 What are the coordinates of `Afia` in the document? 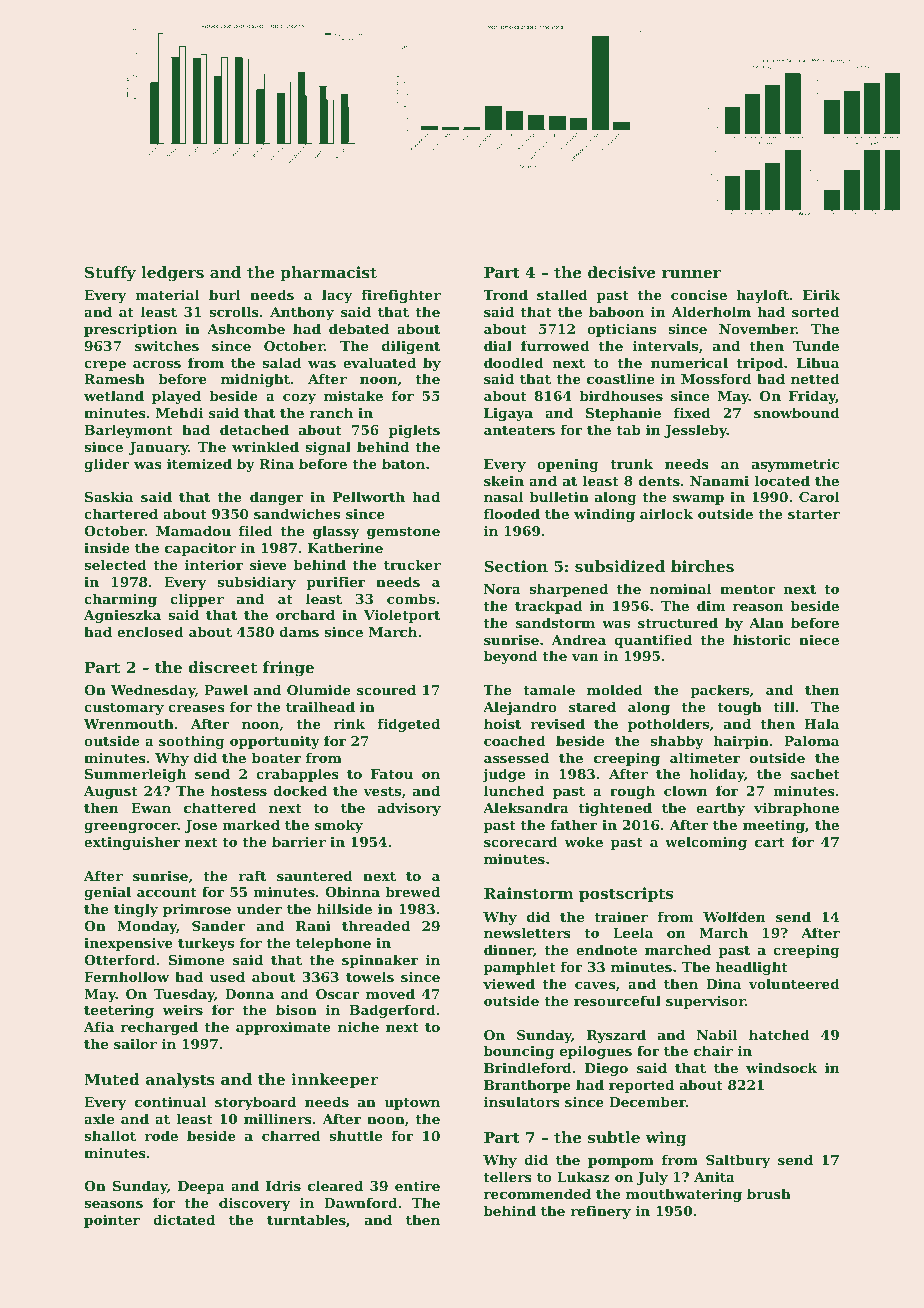 It's located at (99, 1026).
